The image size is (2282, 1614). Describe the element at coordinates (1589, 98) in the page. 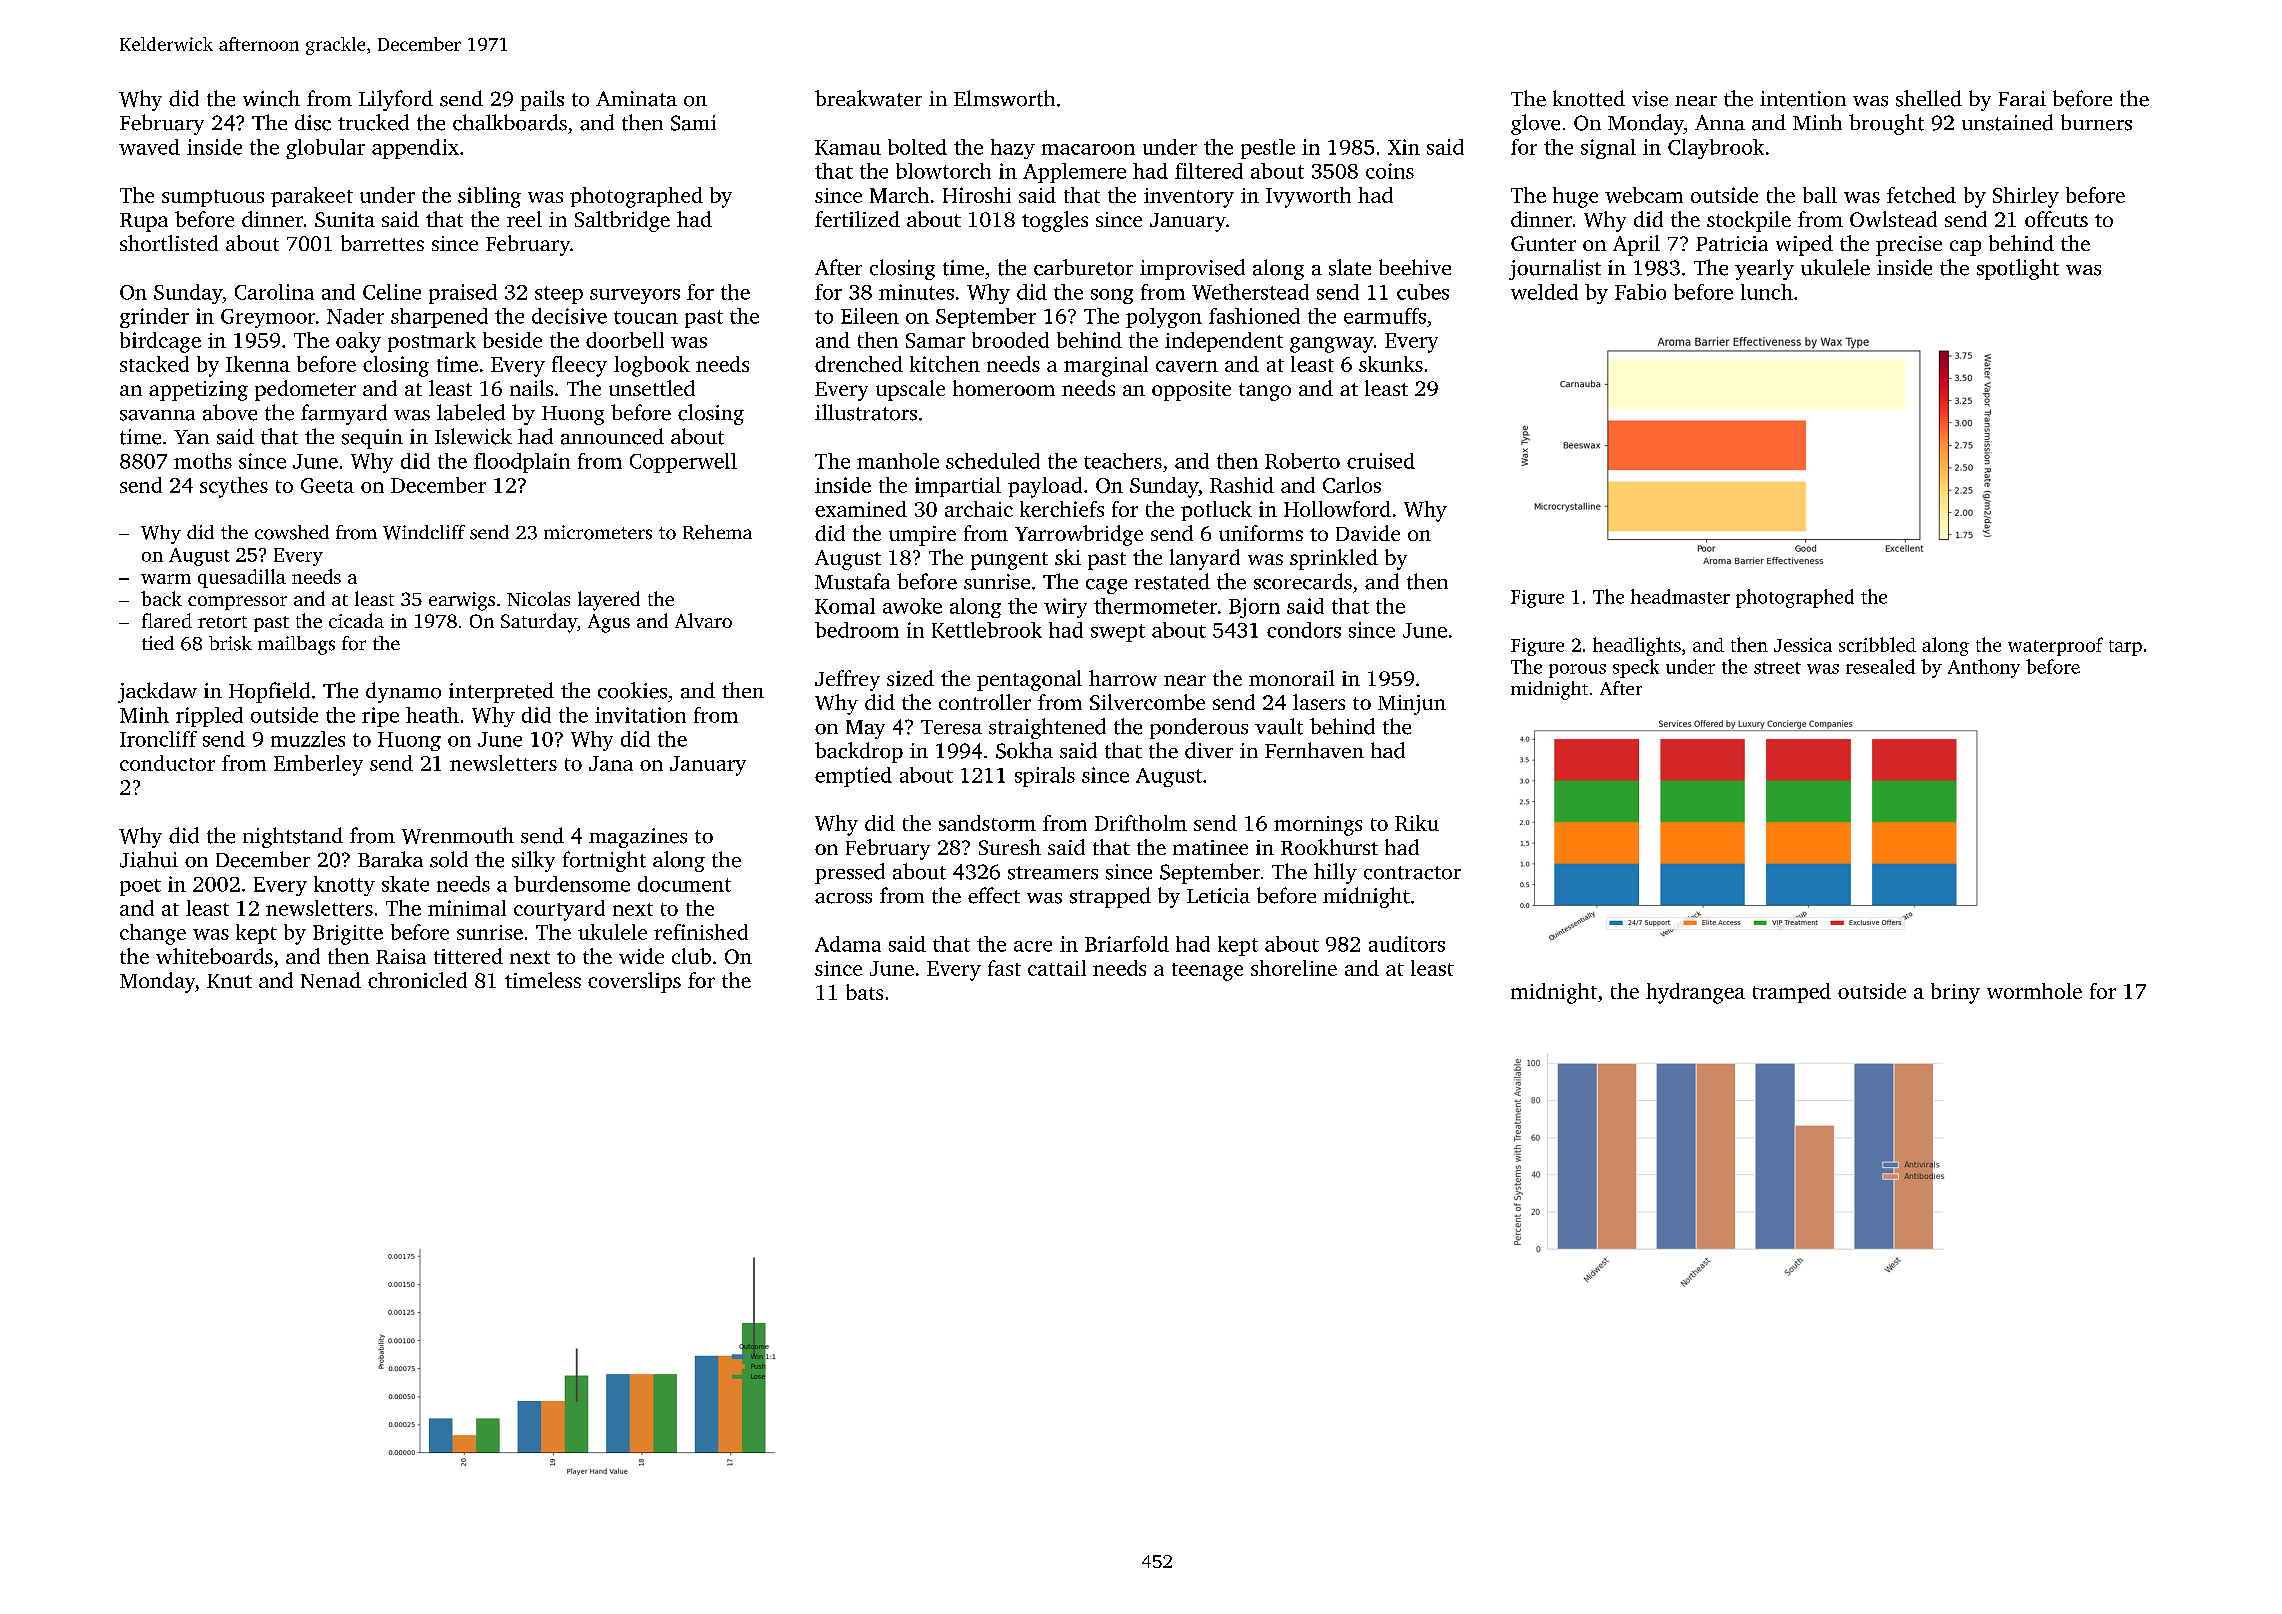

I see `knotted` at that location.
